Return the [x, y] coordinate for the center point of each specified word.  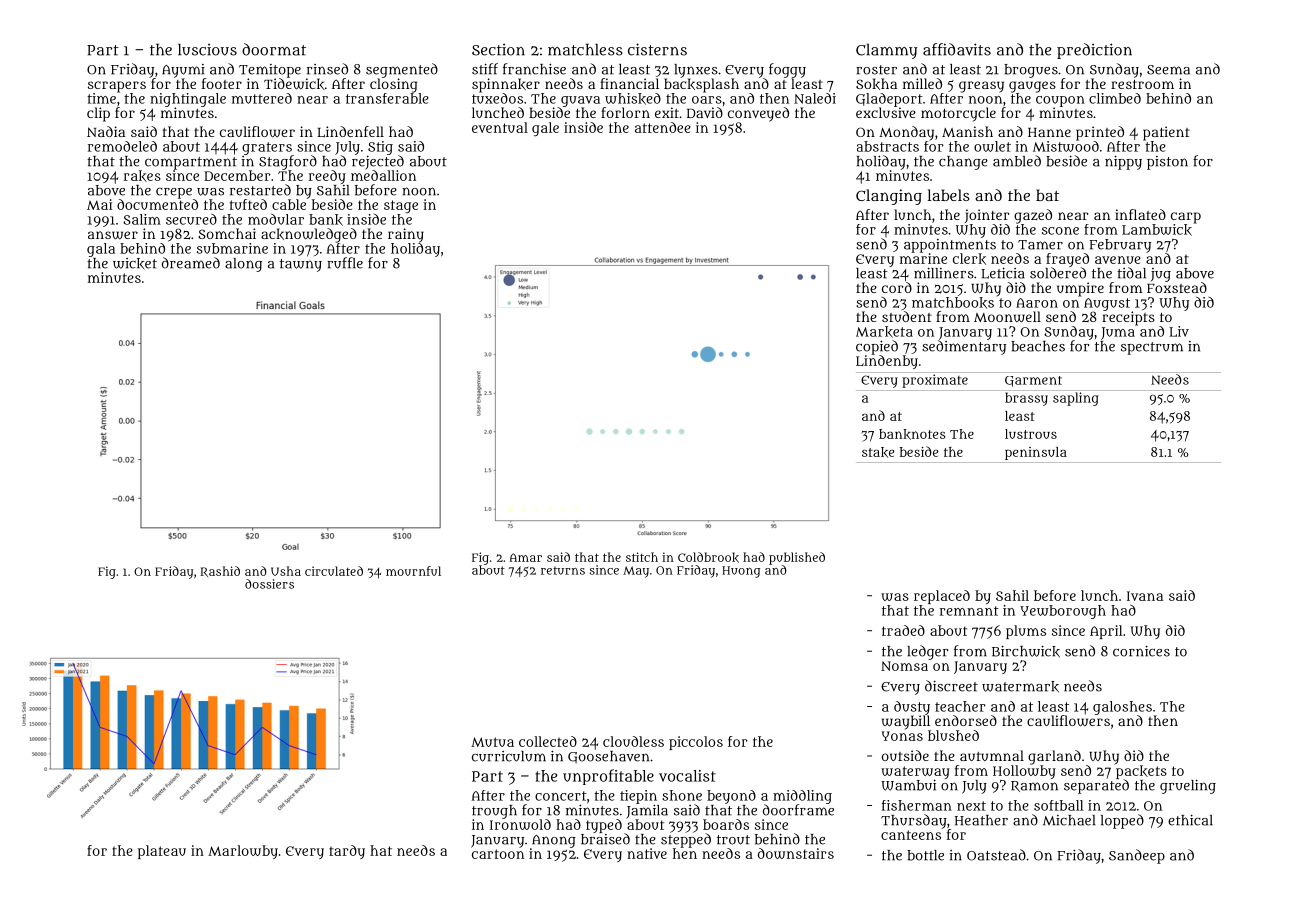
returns [563, 570]
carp [1186, 218]
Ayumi [183, 71]
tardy [347, 852]
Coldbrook [708, 557]
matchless [585, 50]
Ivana [1145, 596]
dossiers [269, 584]
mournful [413, 571]
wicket [135, 264]
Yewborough [1063, 612]
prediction [1094, 51]
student [907, 316]
